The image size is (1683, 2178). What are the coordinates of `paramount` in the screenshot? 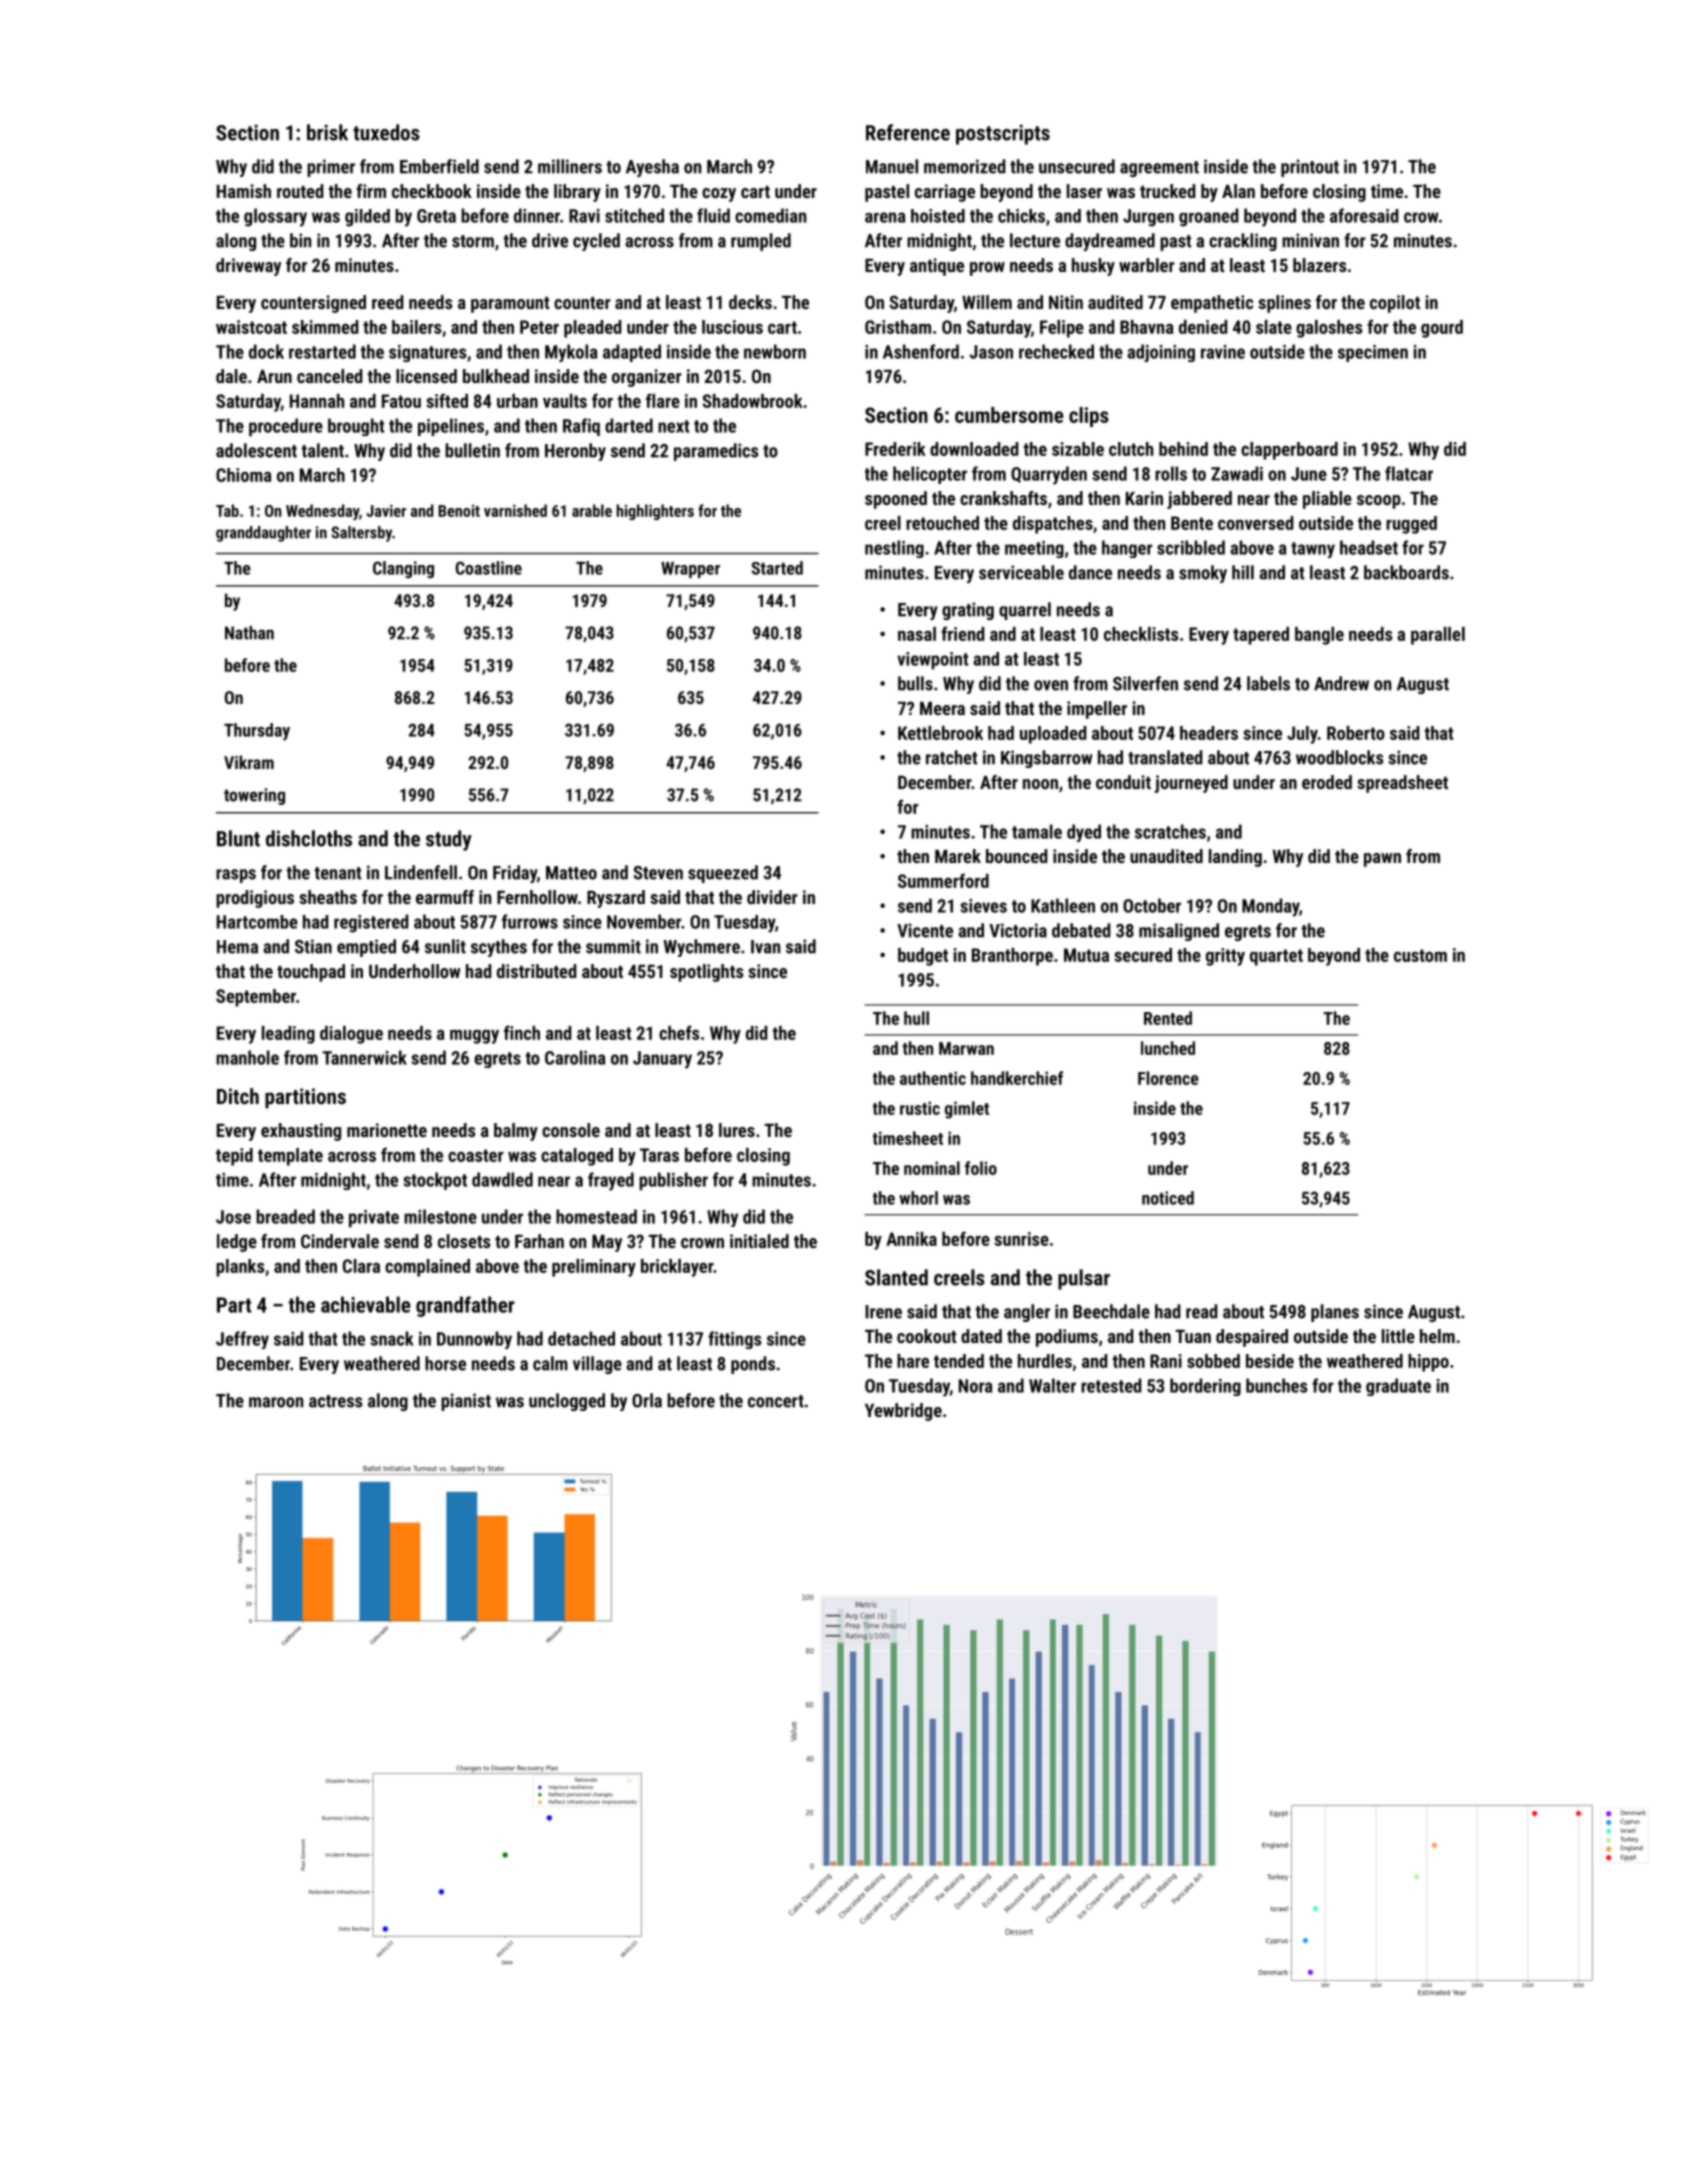 It's located at (510, 305).
